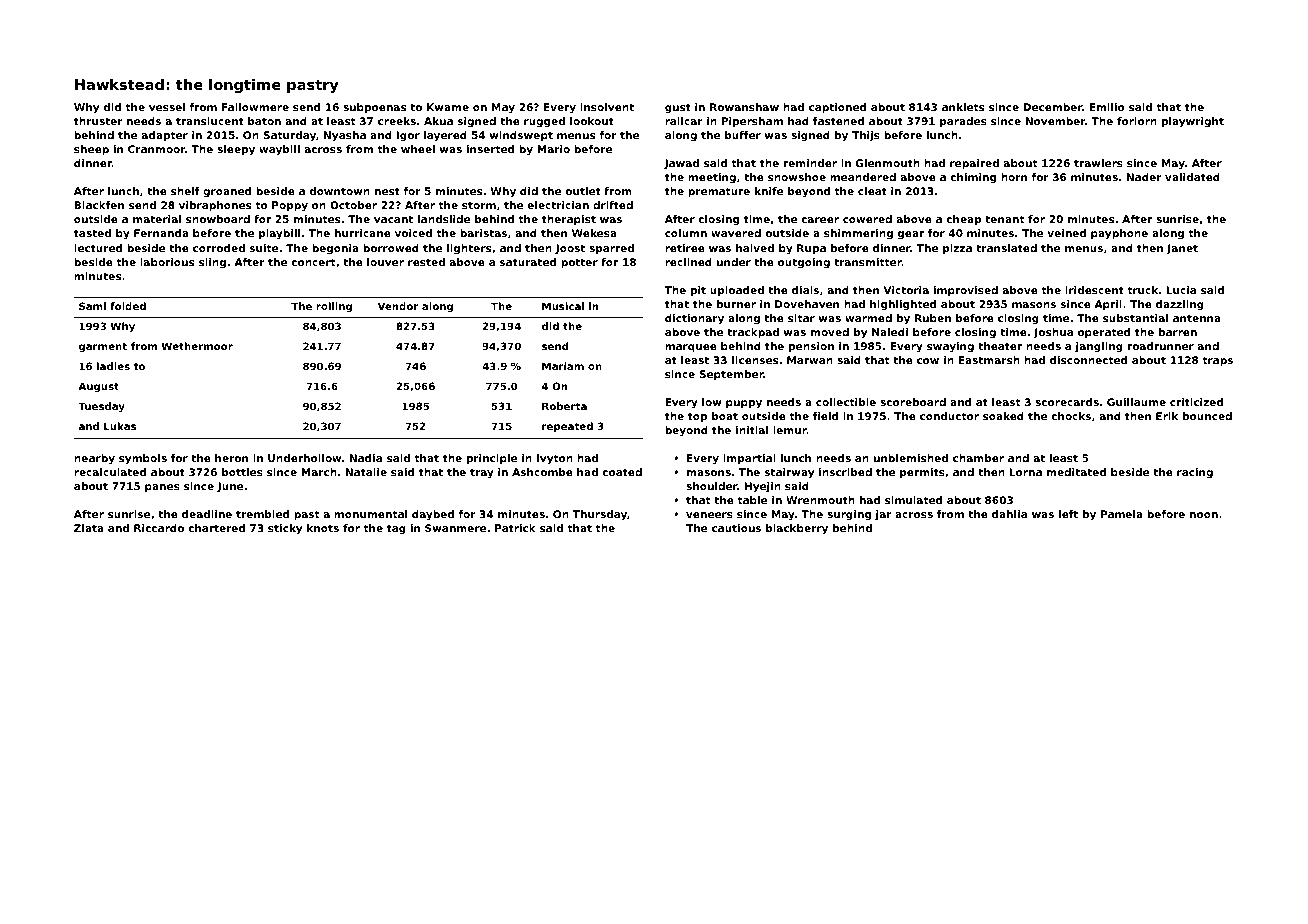 The height and width of the page is (924, 1308). What do you see at coordinates (622, 472) in the page?
I see `coated` at bounding box center [622, 472].
